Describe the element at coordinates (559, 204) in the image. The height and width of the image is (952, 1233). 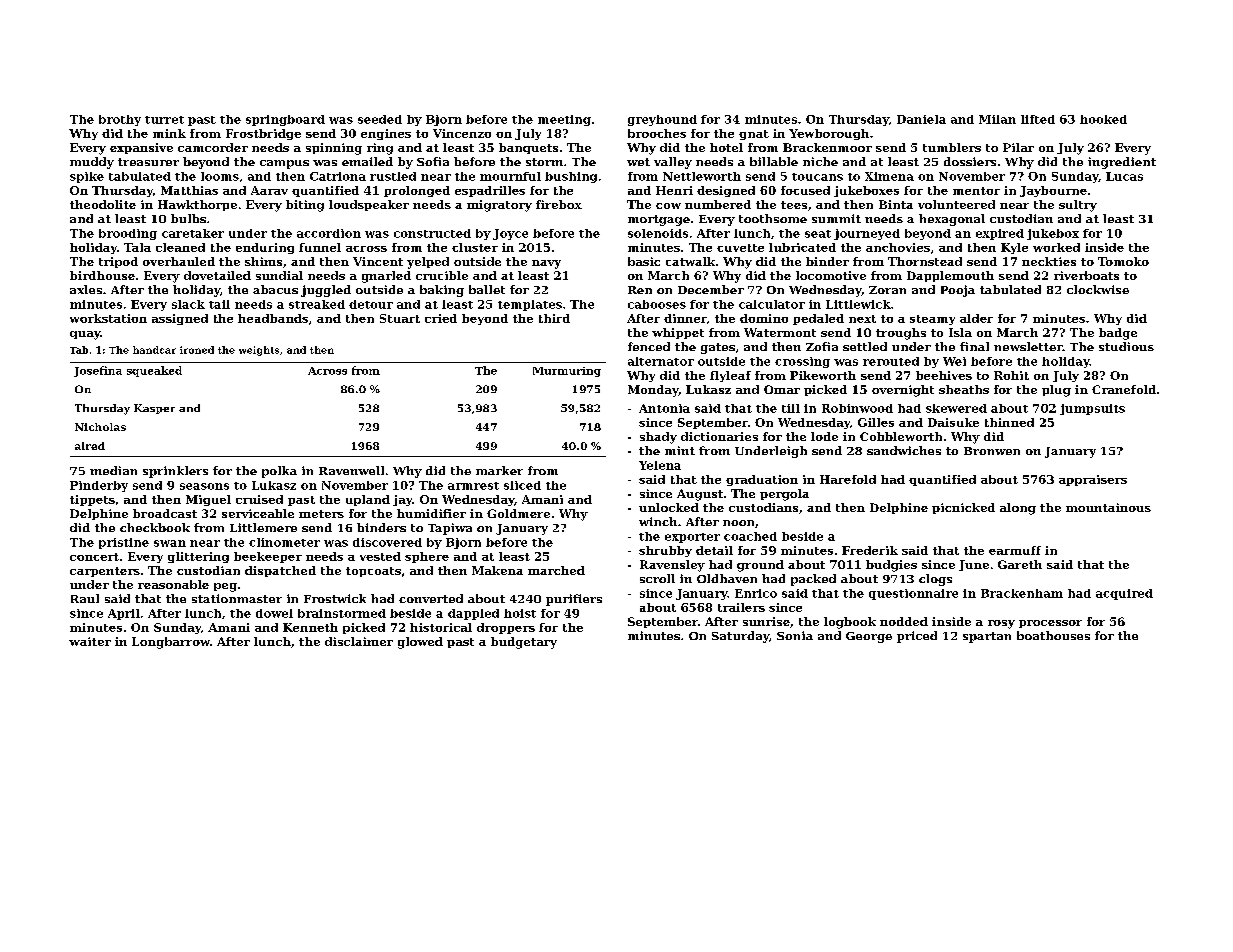
I see `firebox` at that location.
